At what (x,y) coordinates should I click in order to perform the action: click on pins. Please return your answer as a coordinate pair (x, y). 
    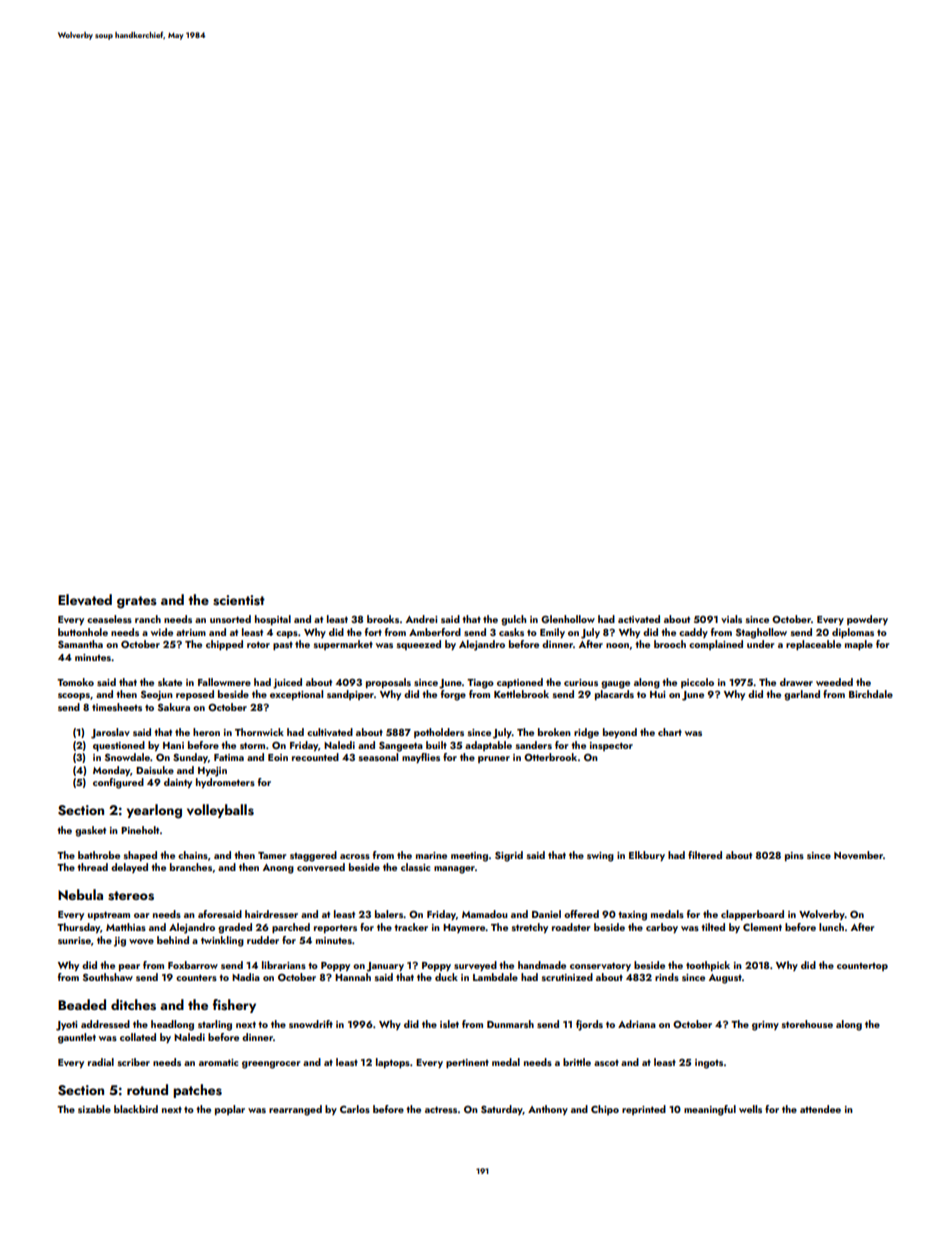
    Looking at the image, I should click on (794, 856).
